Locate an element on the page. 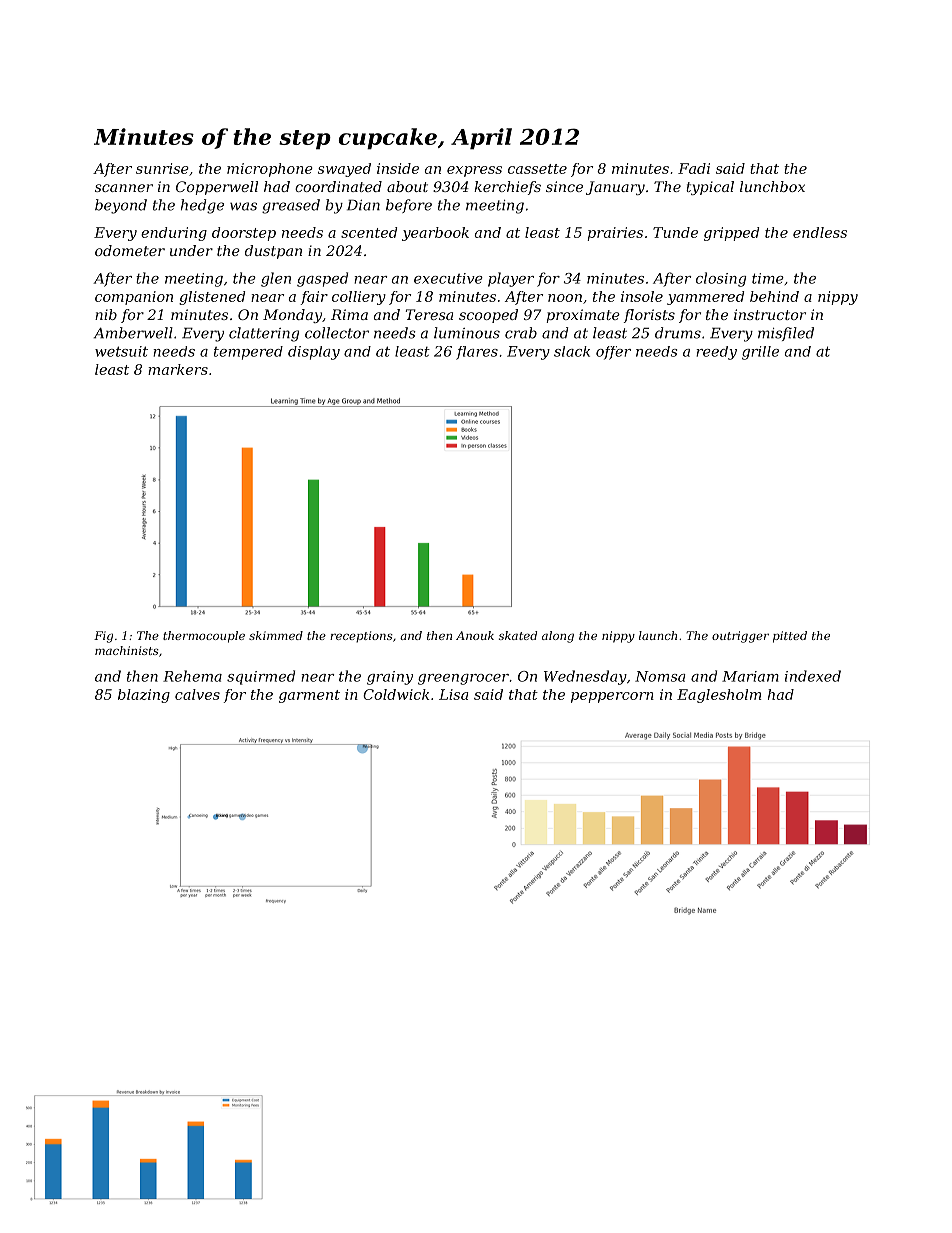  endless is located at coordinates (820, 232).
